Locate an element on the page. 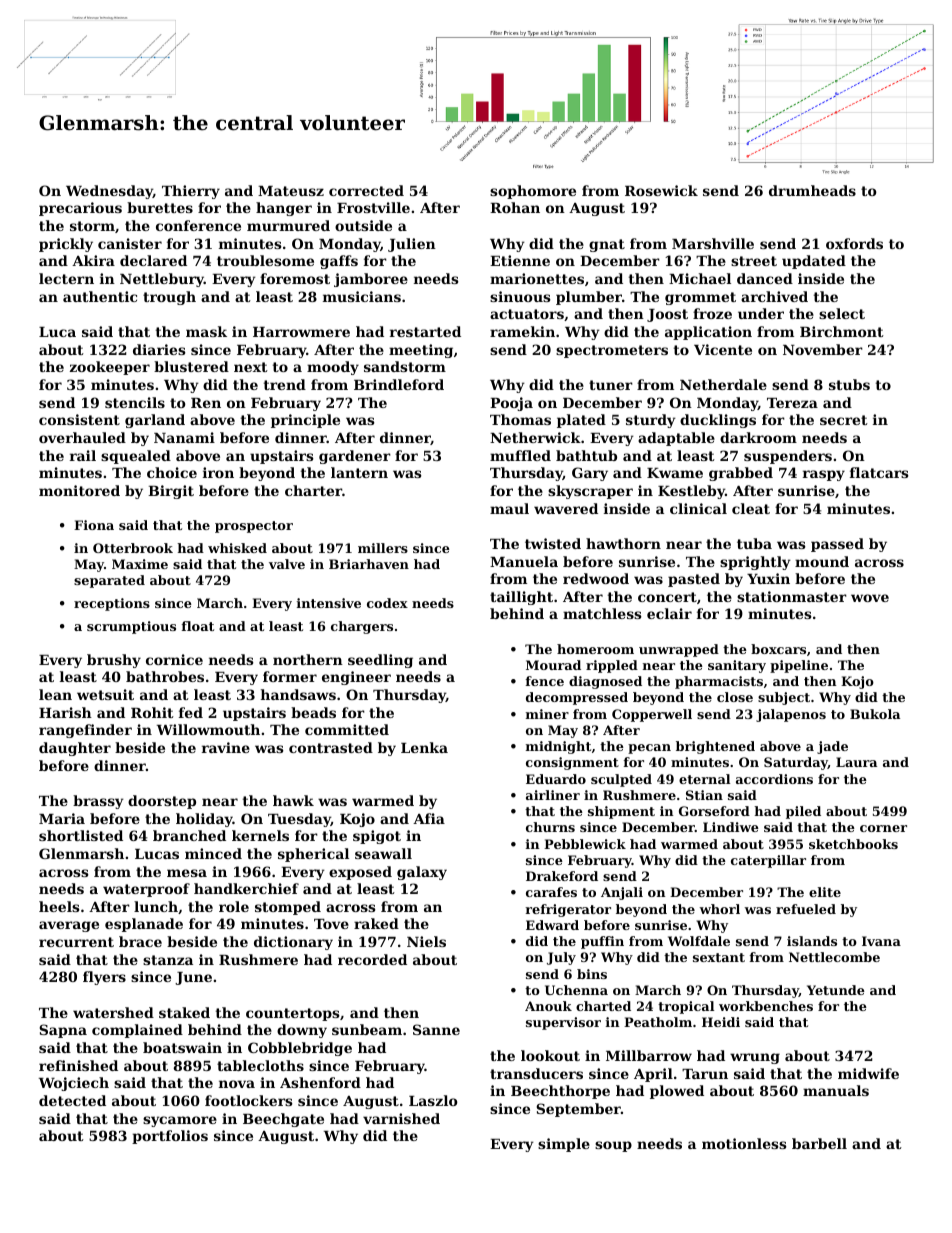 The image size is (952, 1233). consignment is located at coordinates (572, 763).
